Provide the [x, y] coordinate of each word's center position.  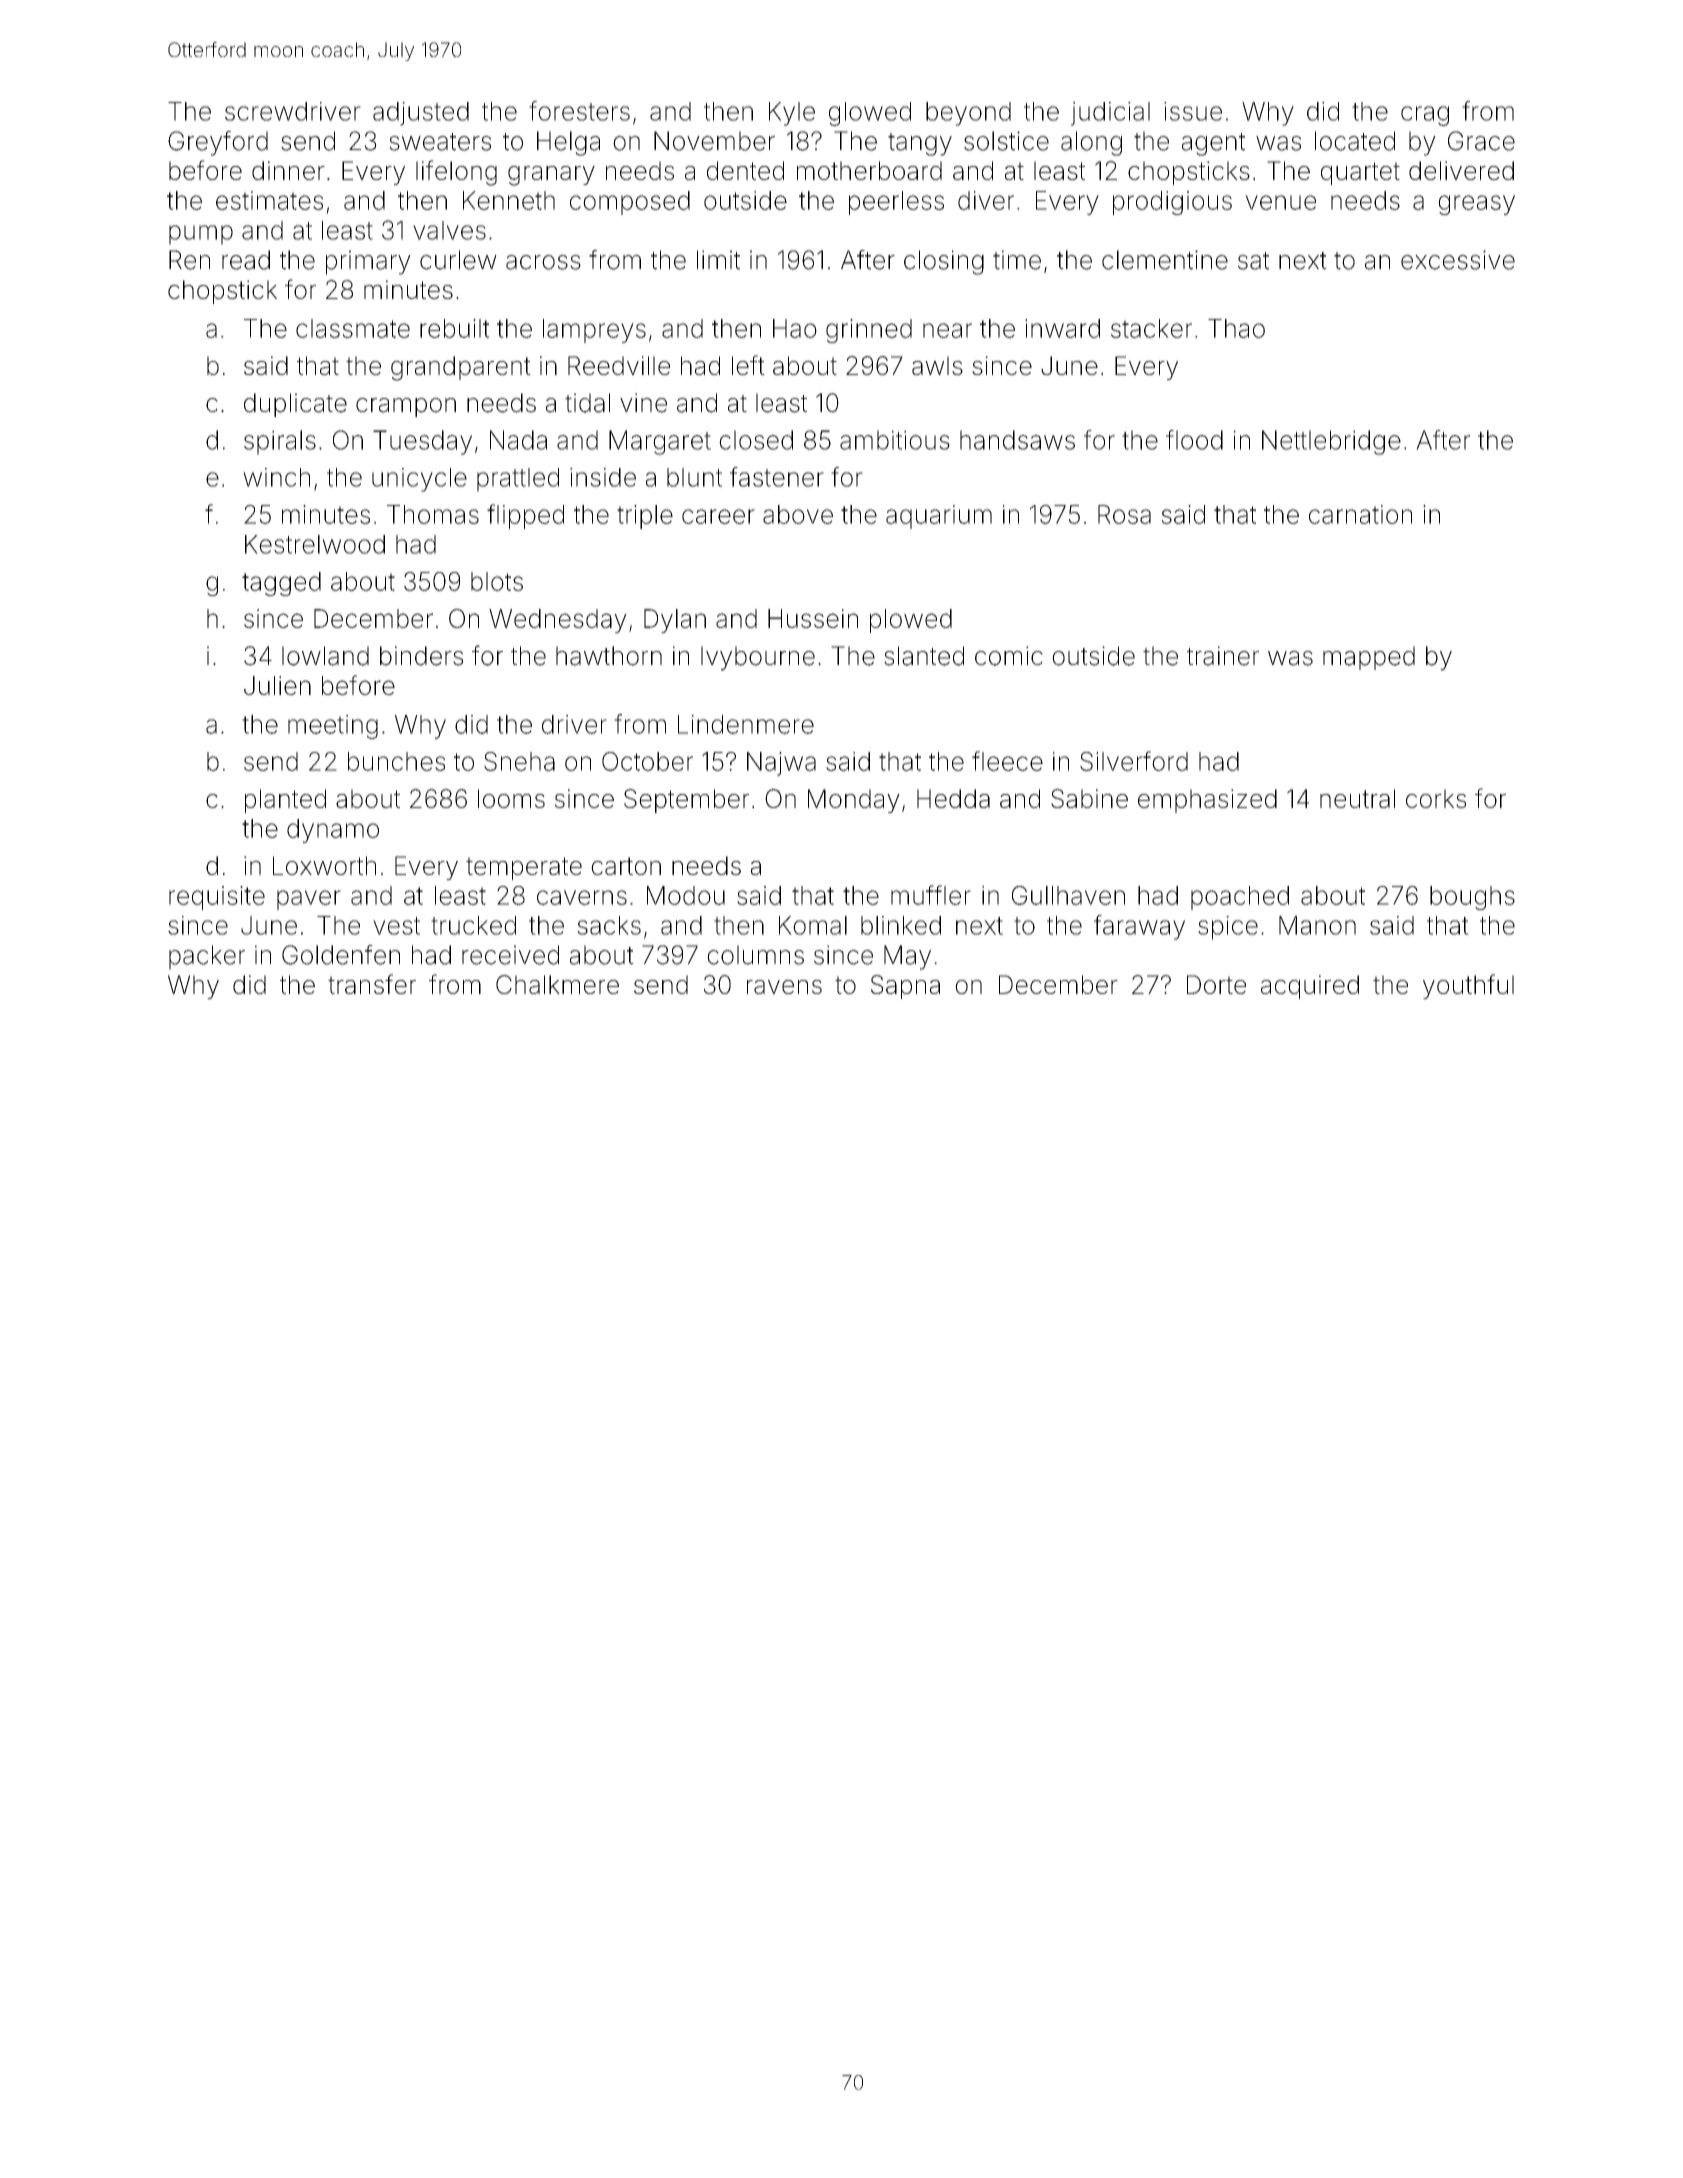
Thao [1236, 328]
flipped [525, 516]
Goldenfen [341, 955]
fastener [777, 477]
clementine [1165, 260]
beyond [968, 114]
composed [630, 203]
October [647, 761]
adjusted [421, 114]
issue [1193, 111]
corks [1436, 798]
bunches [396, 761]
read [246, 260]
